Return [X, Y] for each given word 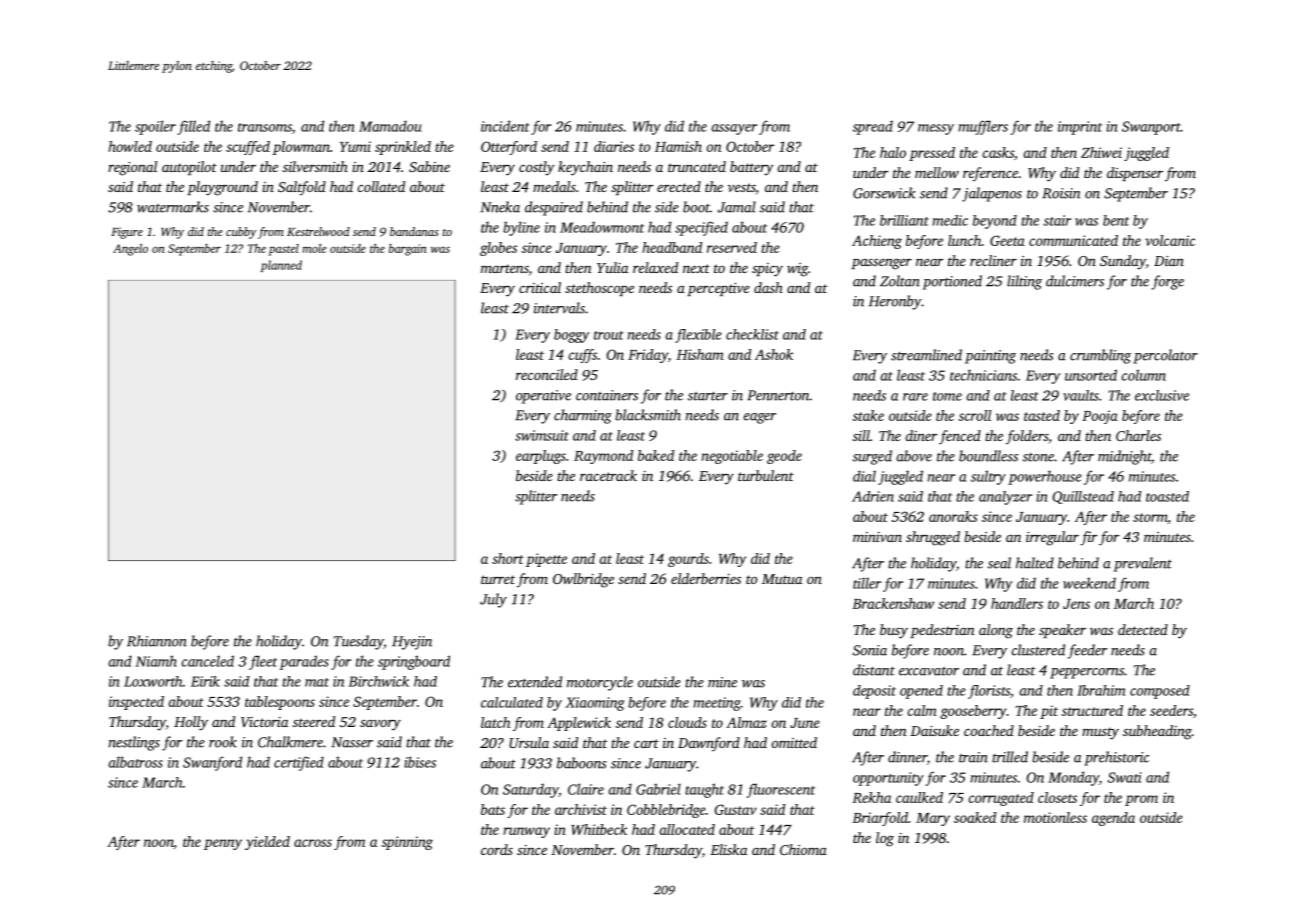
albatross [136, 762]
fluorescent [781, 790]
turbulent [766, 475]
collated [381, 186]
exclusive [1162, 395]
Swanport [1151, 128]
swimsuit [542, 435]
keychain [585, 168]
